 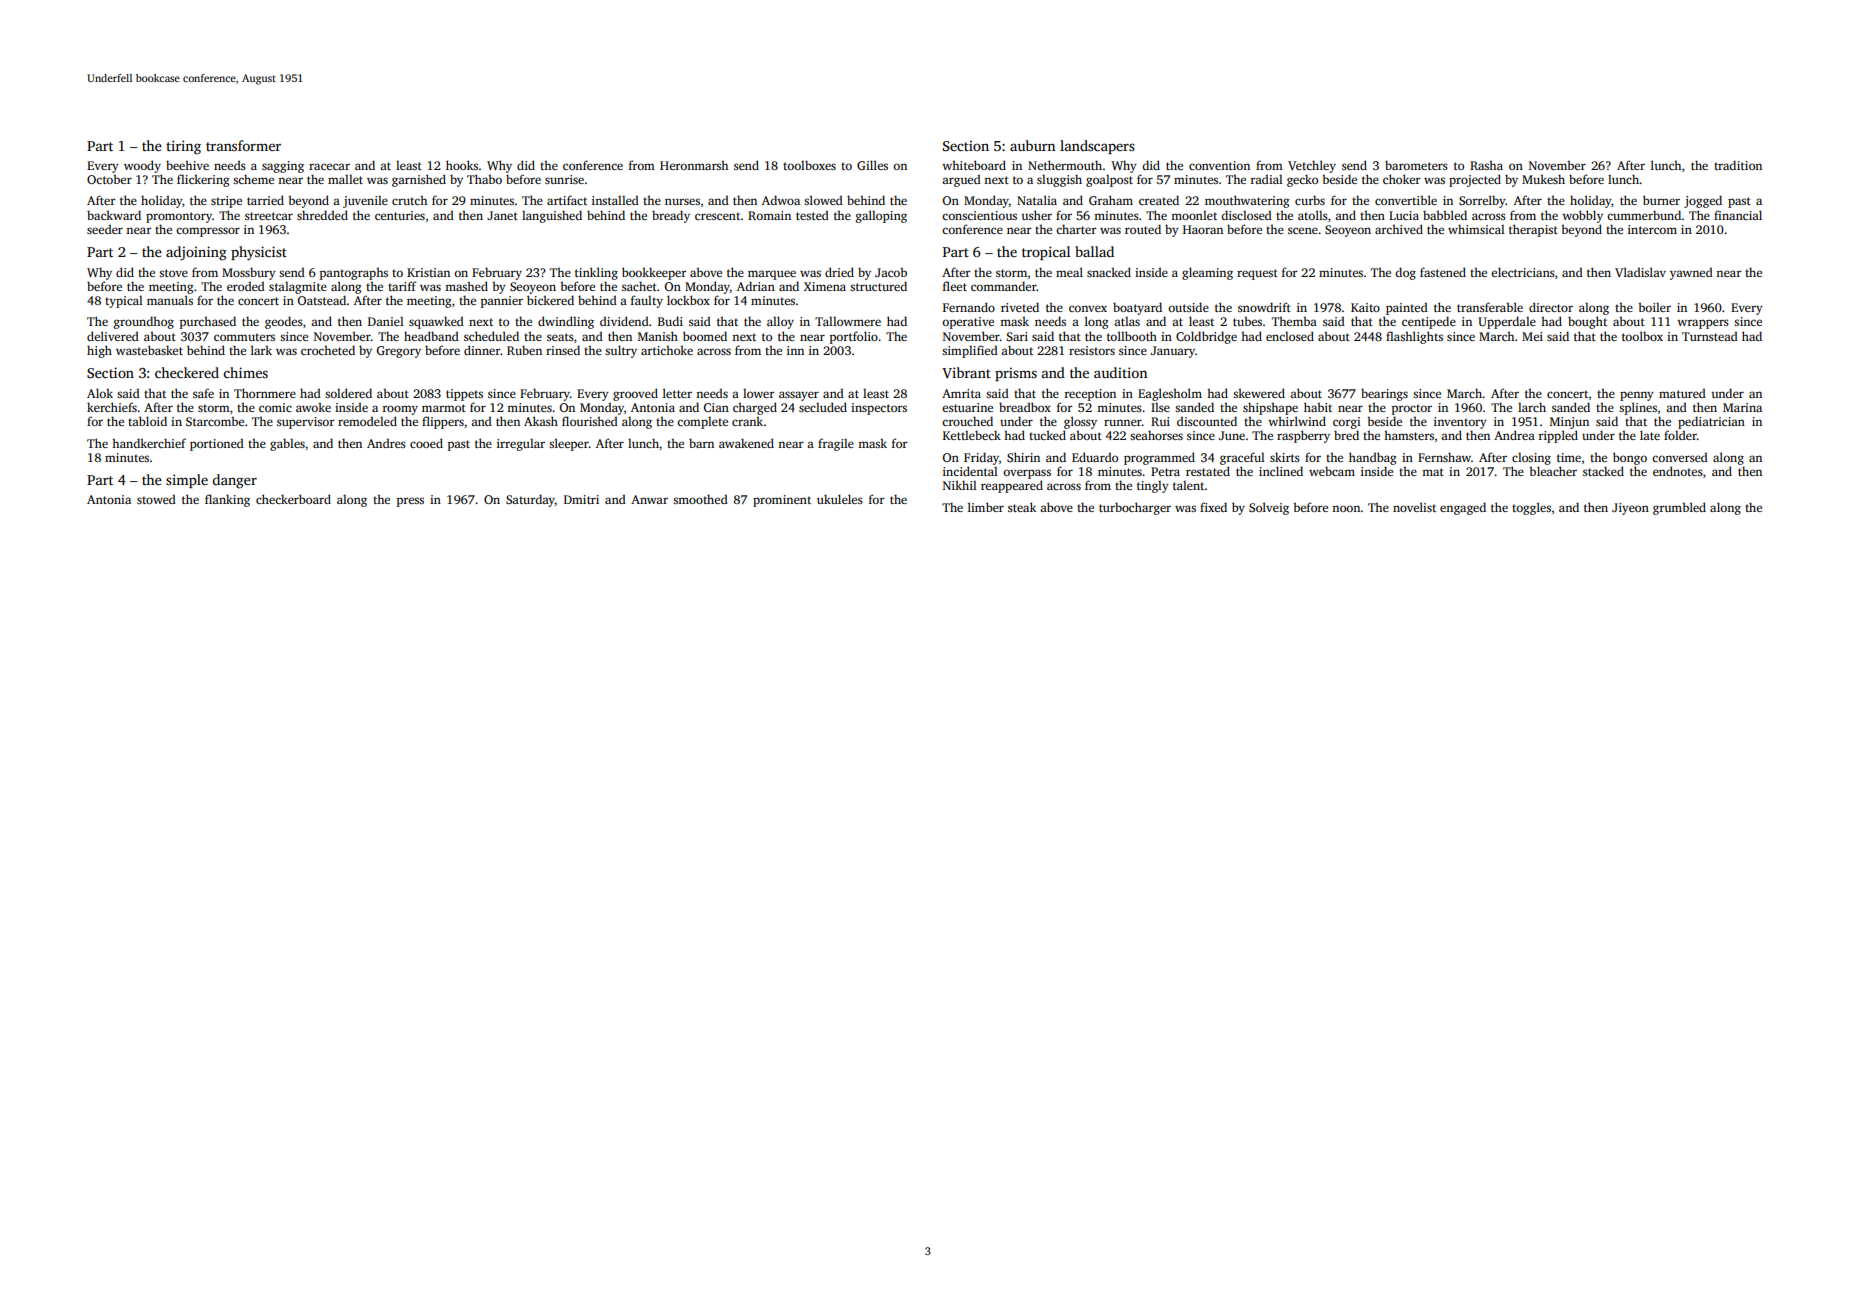 What do you see at coordinates (1032, 145) in the page?
I see `auburn` at bounding box center [1032, 145].
